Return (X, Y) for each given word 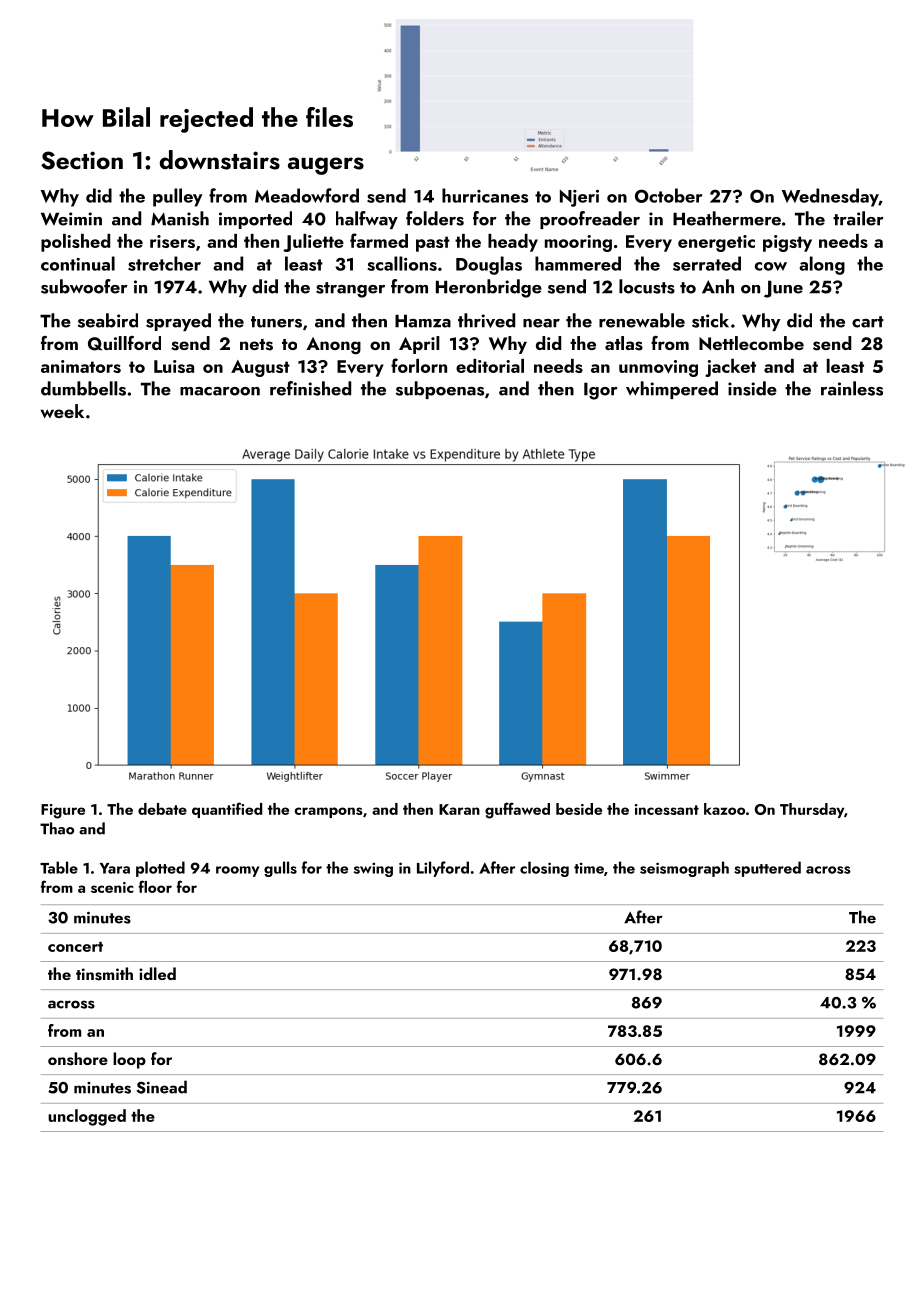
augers (326, 166)
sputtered (767, 869)
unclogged (87, 1117)
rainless (852, 388)
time (589, 868)
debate (162, 809)
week (62, 411)
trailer (858, 218)
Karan (459, 809)
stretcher (164, 263)
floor (155, 886)
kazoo (724, 809)
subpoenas (440, 390)
